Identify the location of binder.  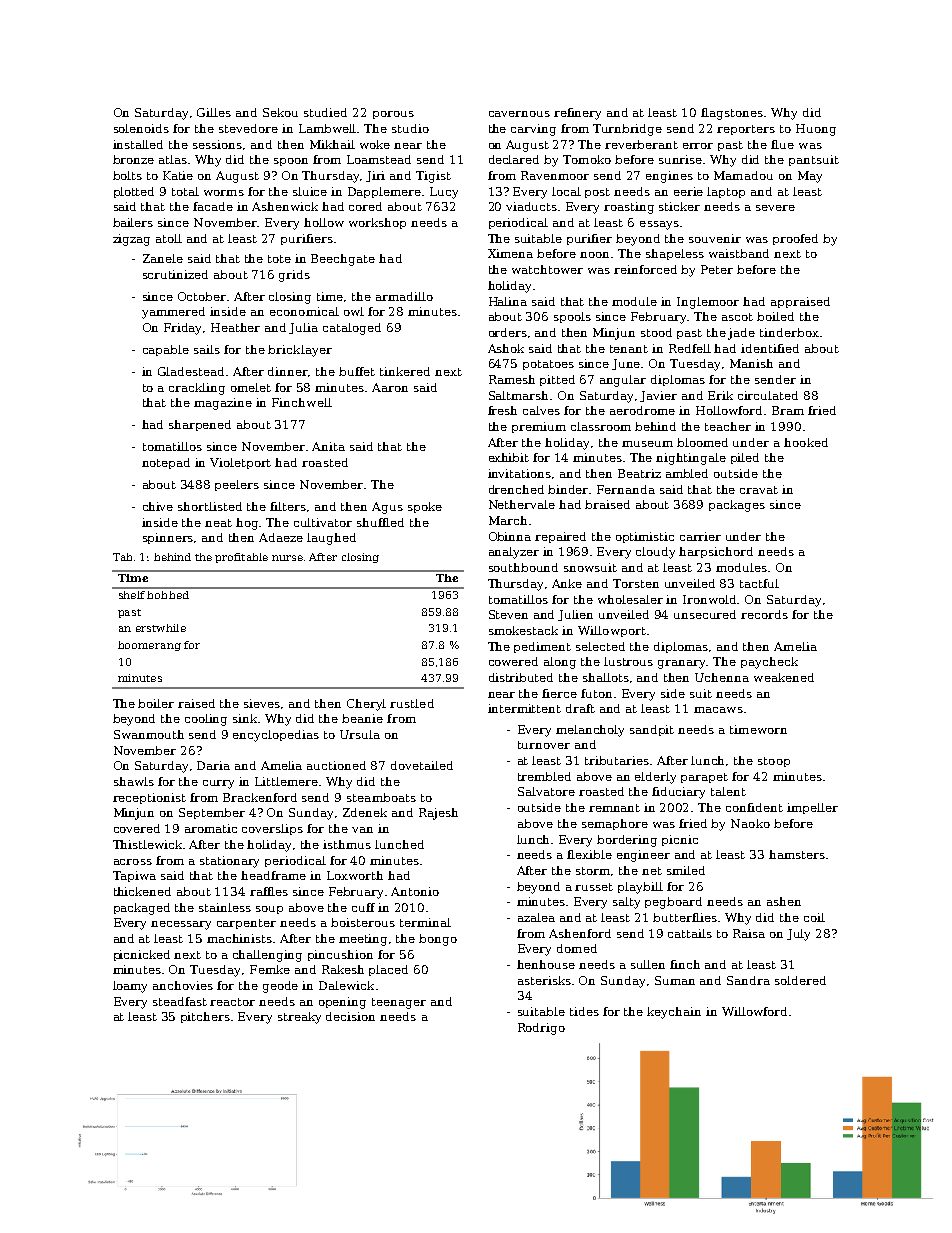
(569, 489).
